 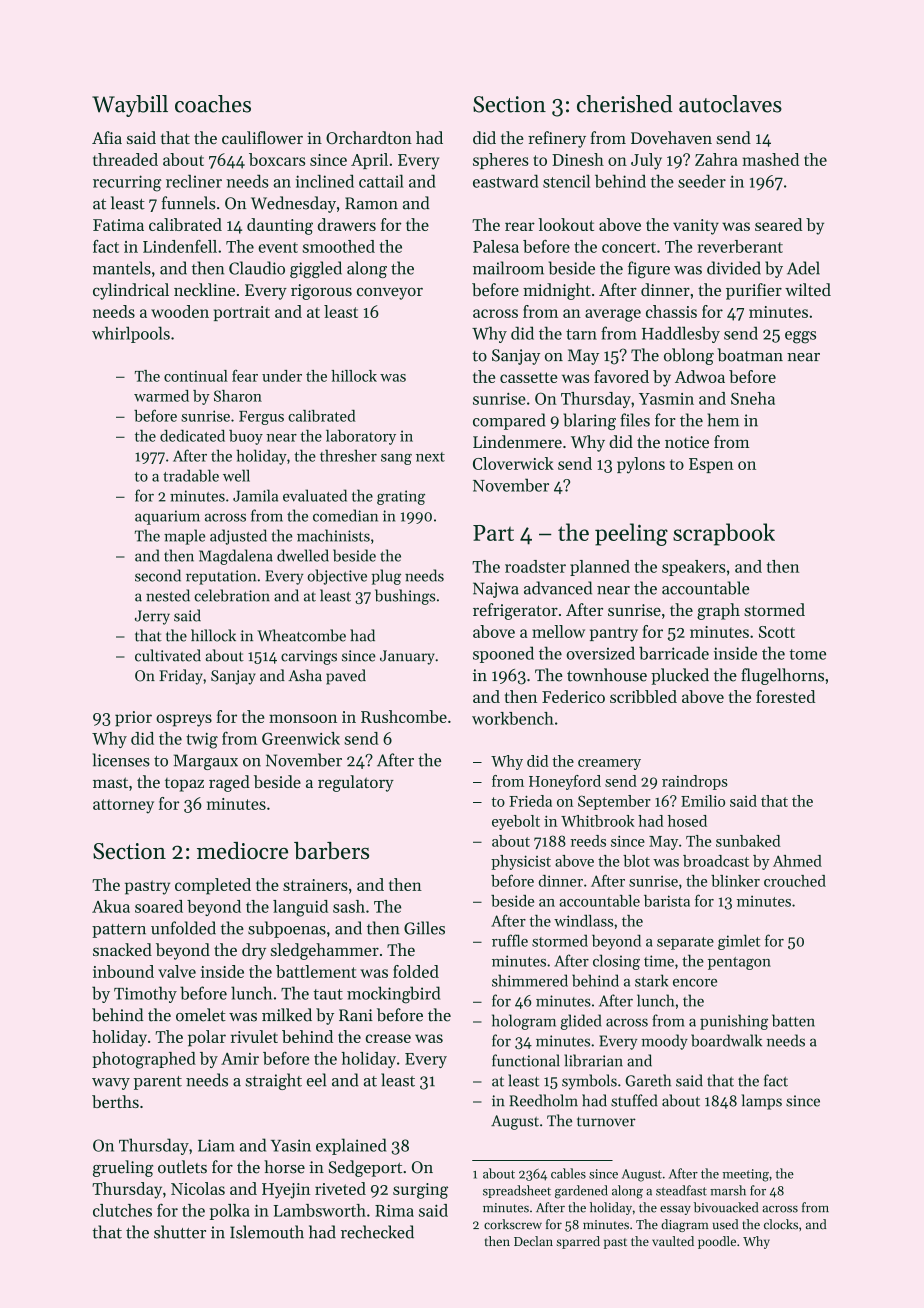 I want to click on mailroom, so click(x=508, y=268).
